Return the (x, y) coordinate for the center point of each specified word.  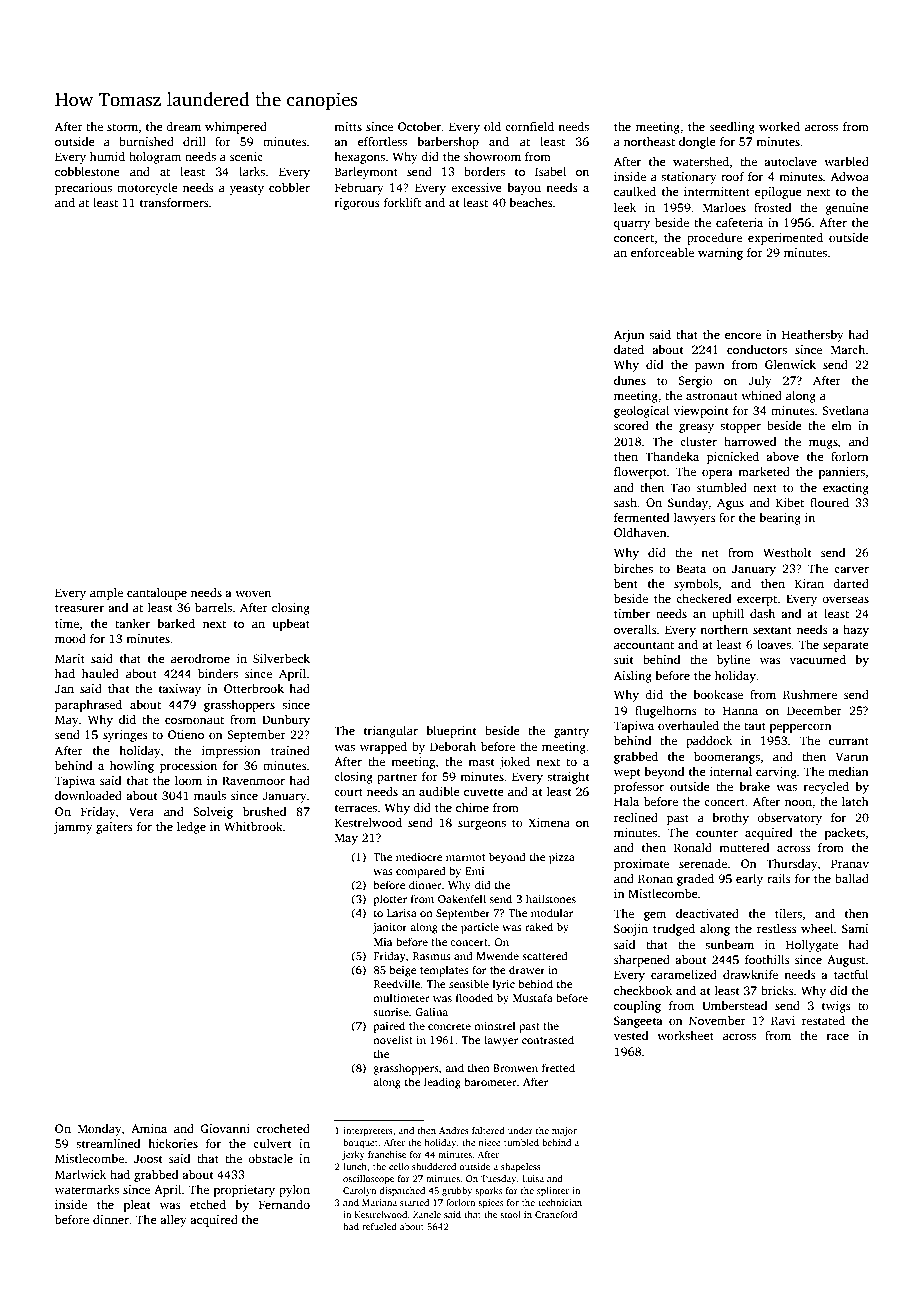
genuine (847, 209)
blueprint (451, 732)
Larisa (402, 913)
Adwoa (850, 176)
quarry (632, 225)
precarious (83, 189)
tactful (851, 974)
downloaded (88, 795)
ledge (191, 828)
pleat (137, 1206)
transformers (174, 202)
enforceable (662, 252)
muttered (744, 847)
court (348, 792)
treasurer (79, 608)
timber (632, 613)
